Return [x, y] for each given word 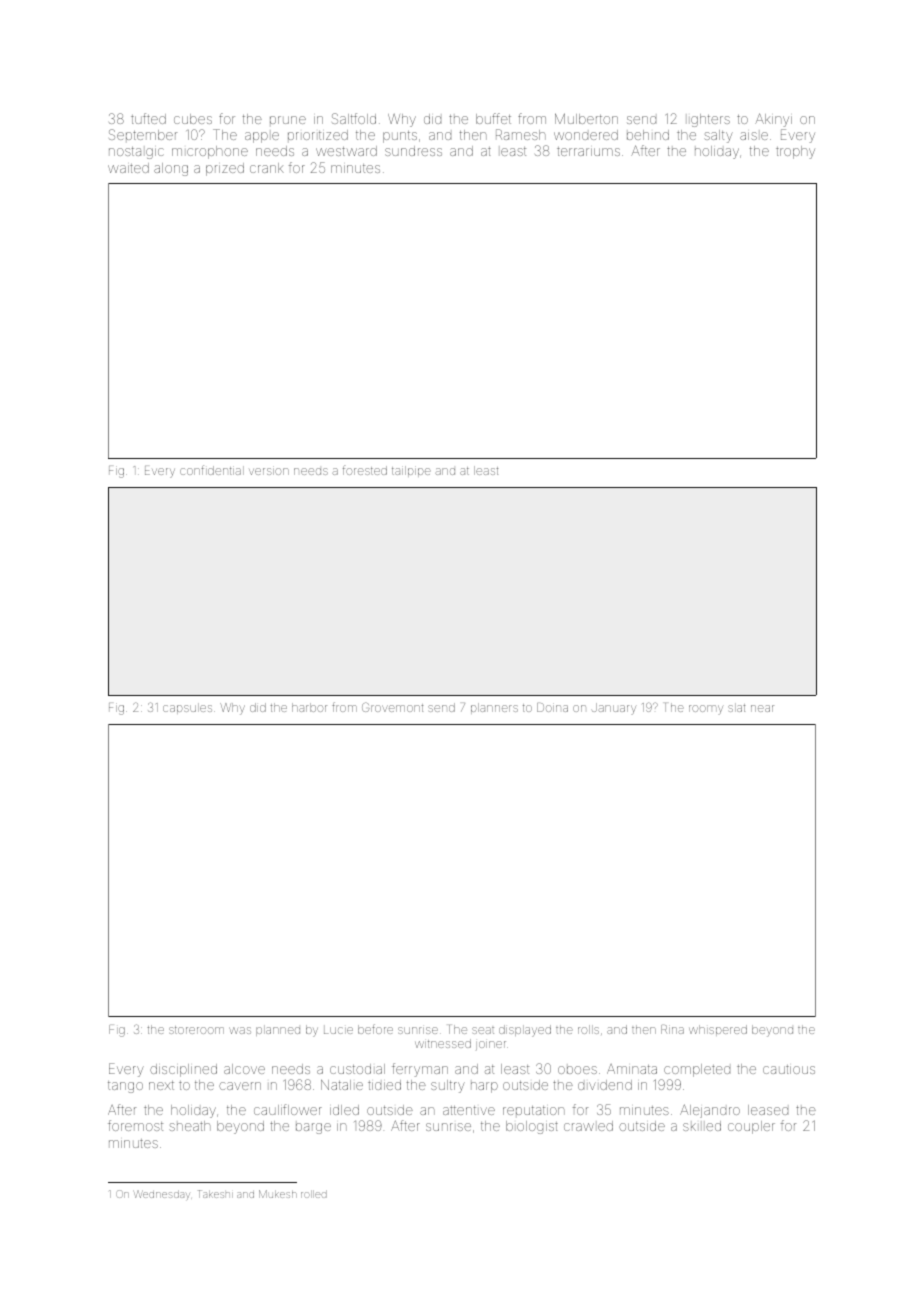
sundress [413, 151]
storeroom [196, 1030]
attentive [469, 1110]
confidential [212, 470]
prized [225, 169]
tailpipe [411, 471]
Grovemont [392, 707]
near [762, 708]
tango [125, 1087]
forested [365, 470]
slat [736, 707]
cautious [789, 1069]
